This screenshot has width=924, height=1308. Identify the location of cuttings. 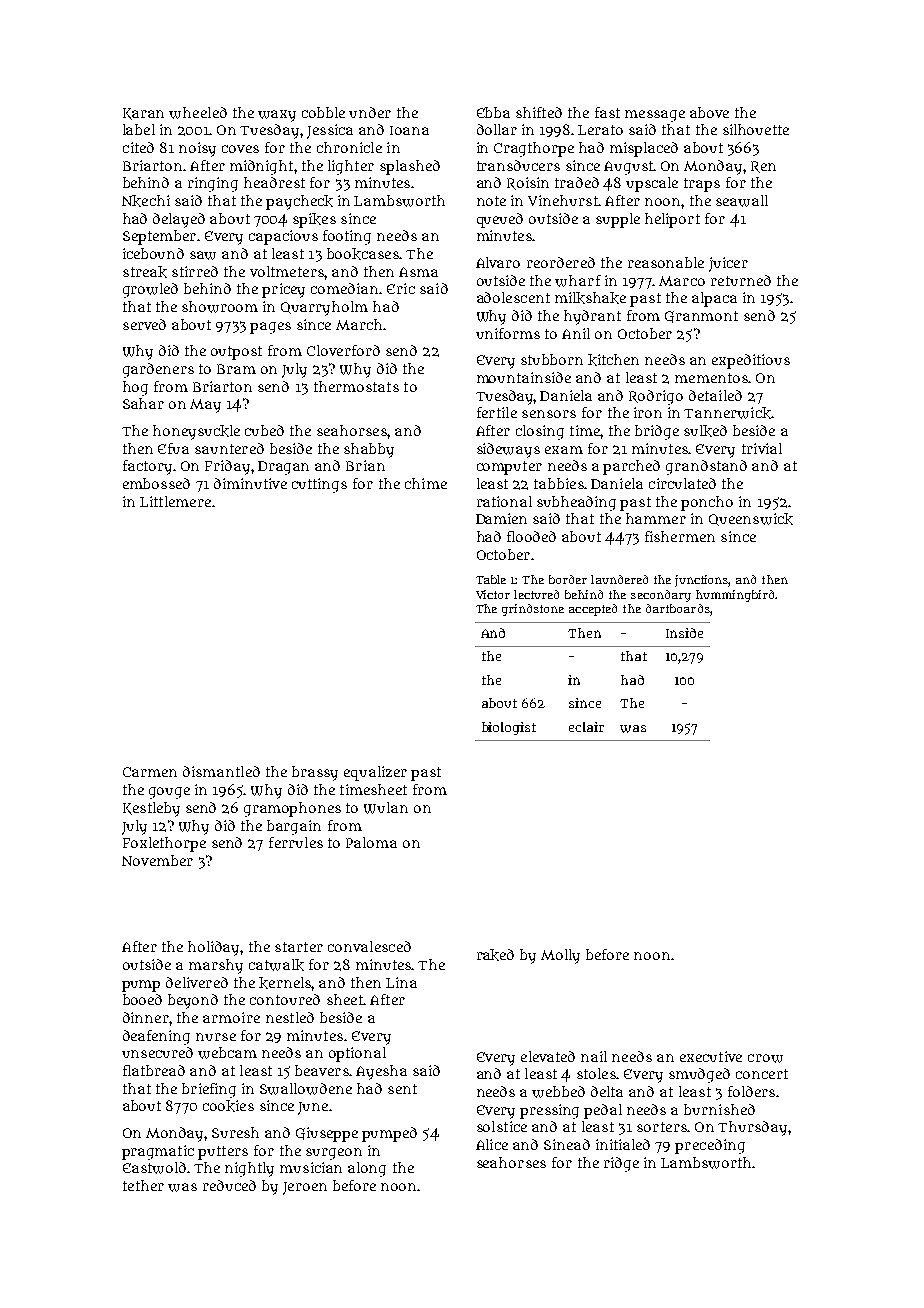
(319, 485).
